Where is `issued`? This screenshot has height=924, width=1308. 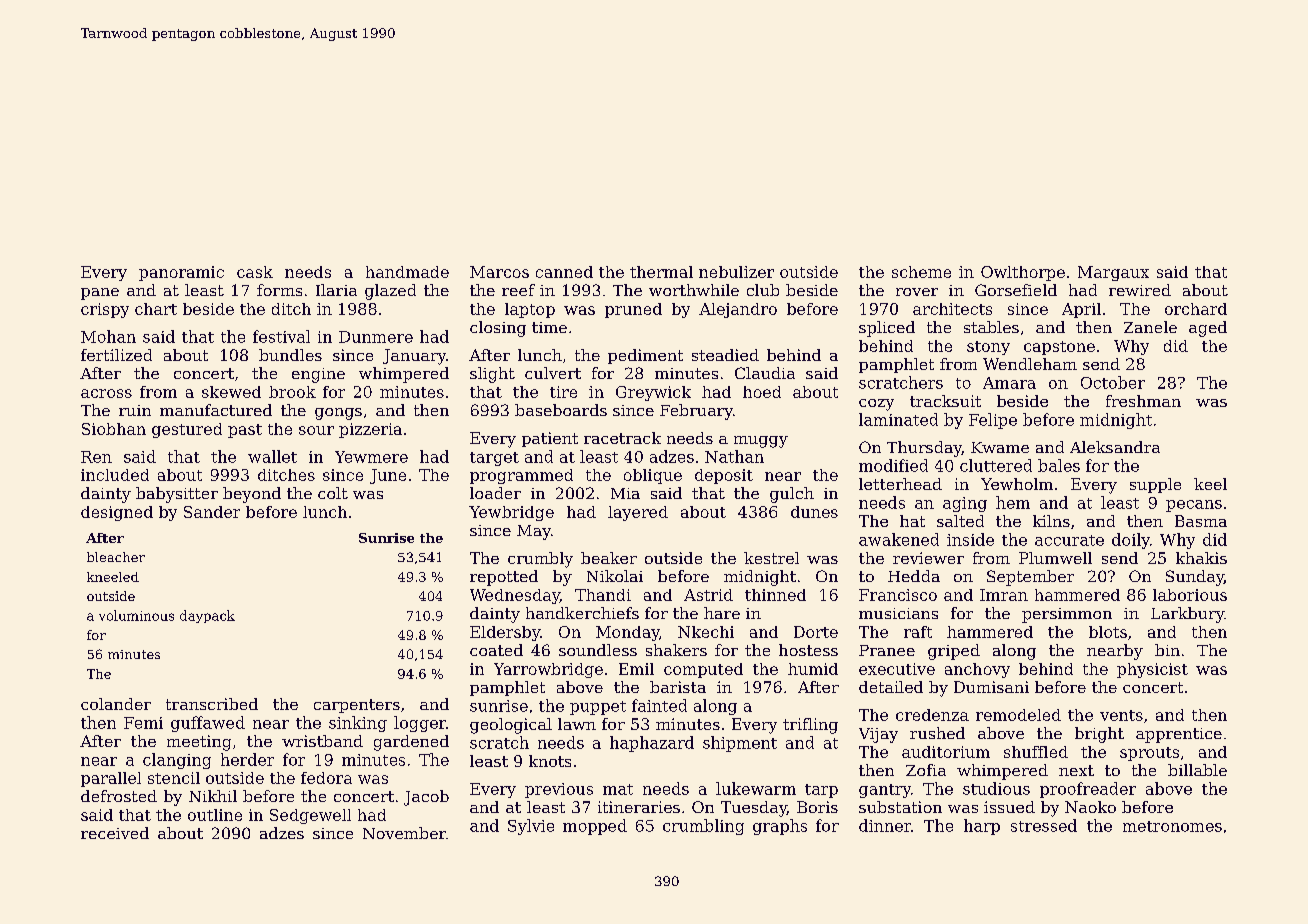
issued is located at coordinates (1009, 807).
